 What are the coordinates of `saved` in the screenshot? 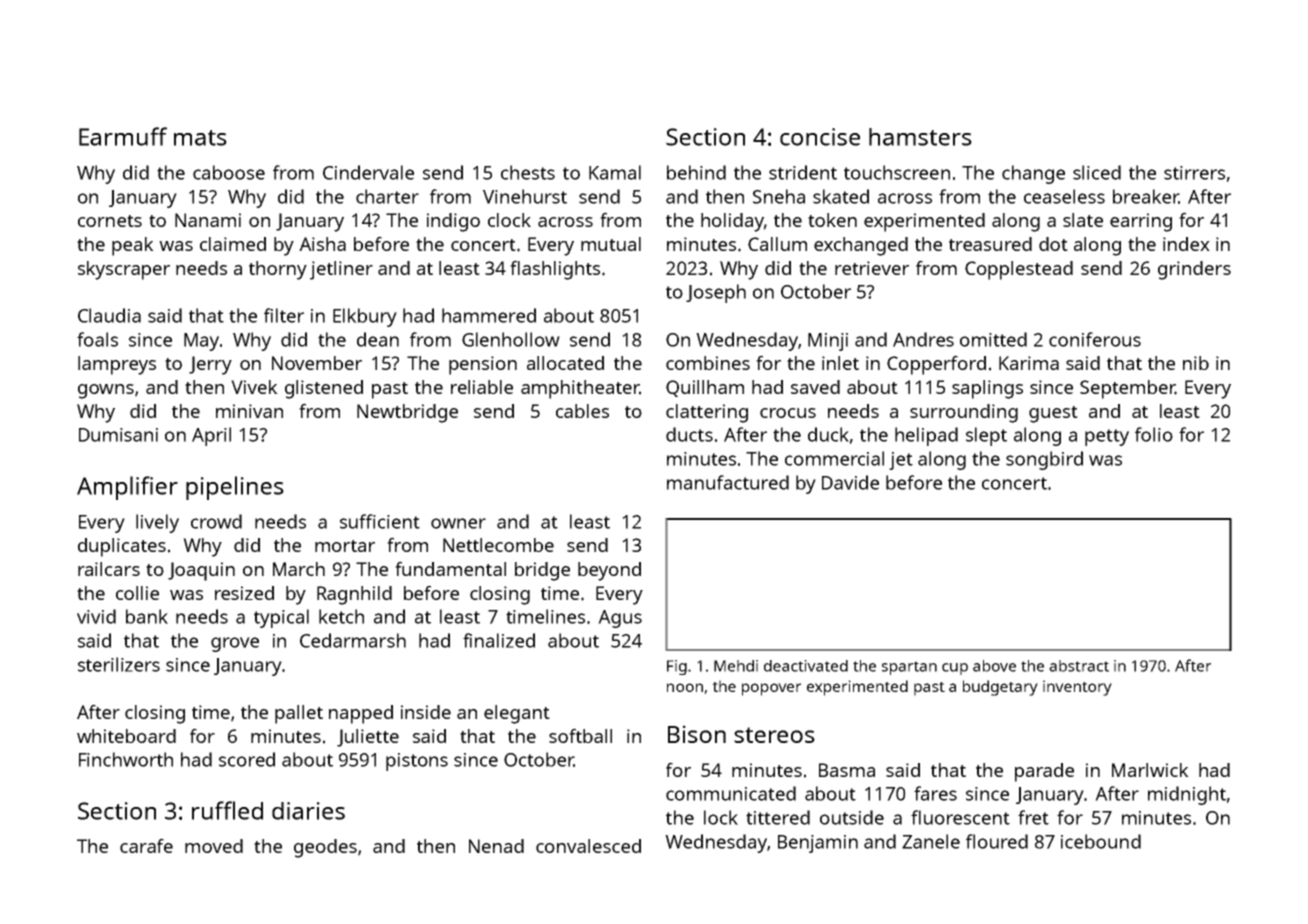 It's located at (815, 387).
